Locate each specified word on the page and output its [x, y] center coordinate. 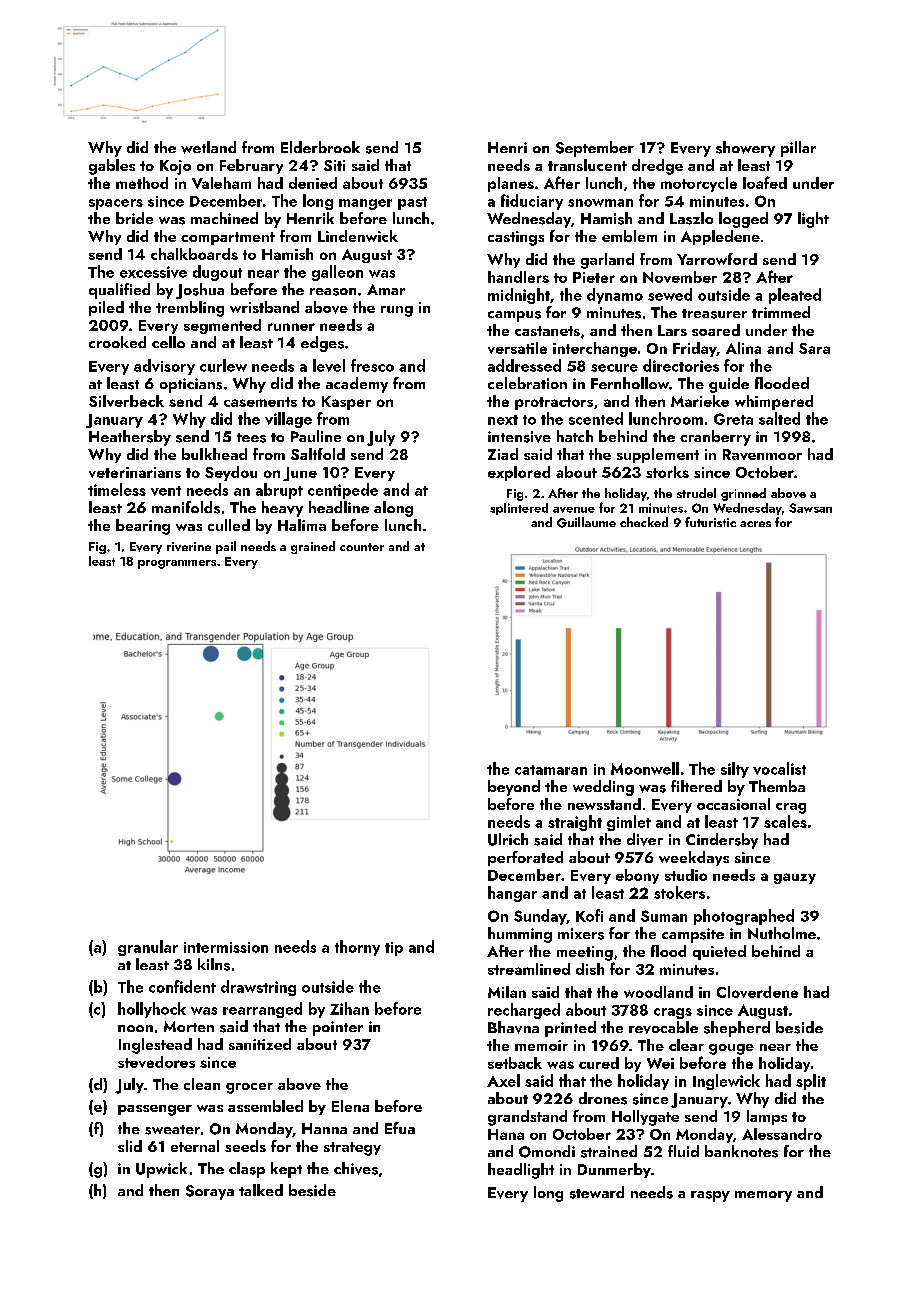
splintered [519, 509]
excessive [153, 272]
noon [135, 1028]
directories [681, 365]
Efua [400, 1128]
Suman [664, 916]
